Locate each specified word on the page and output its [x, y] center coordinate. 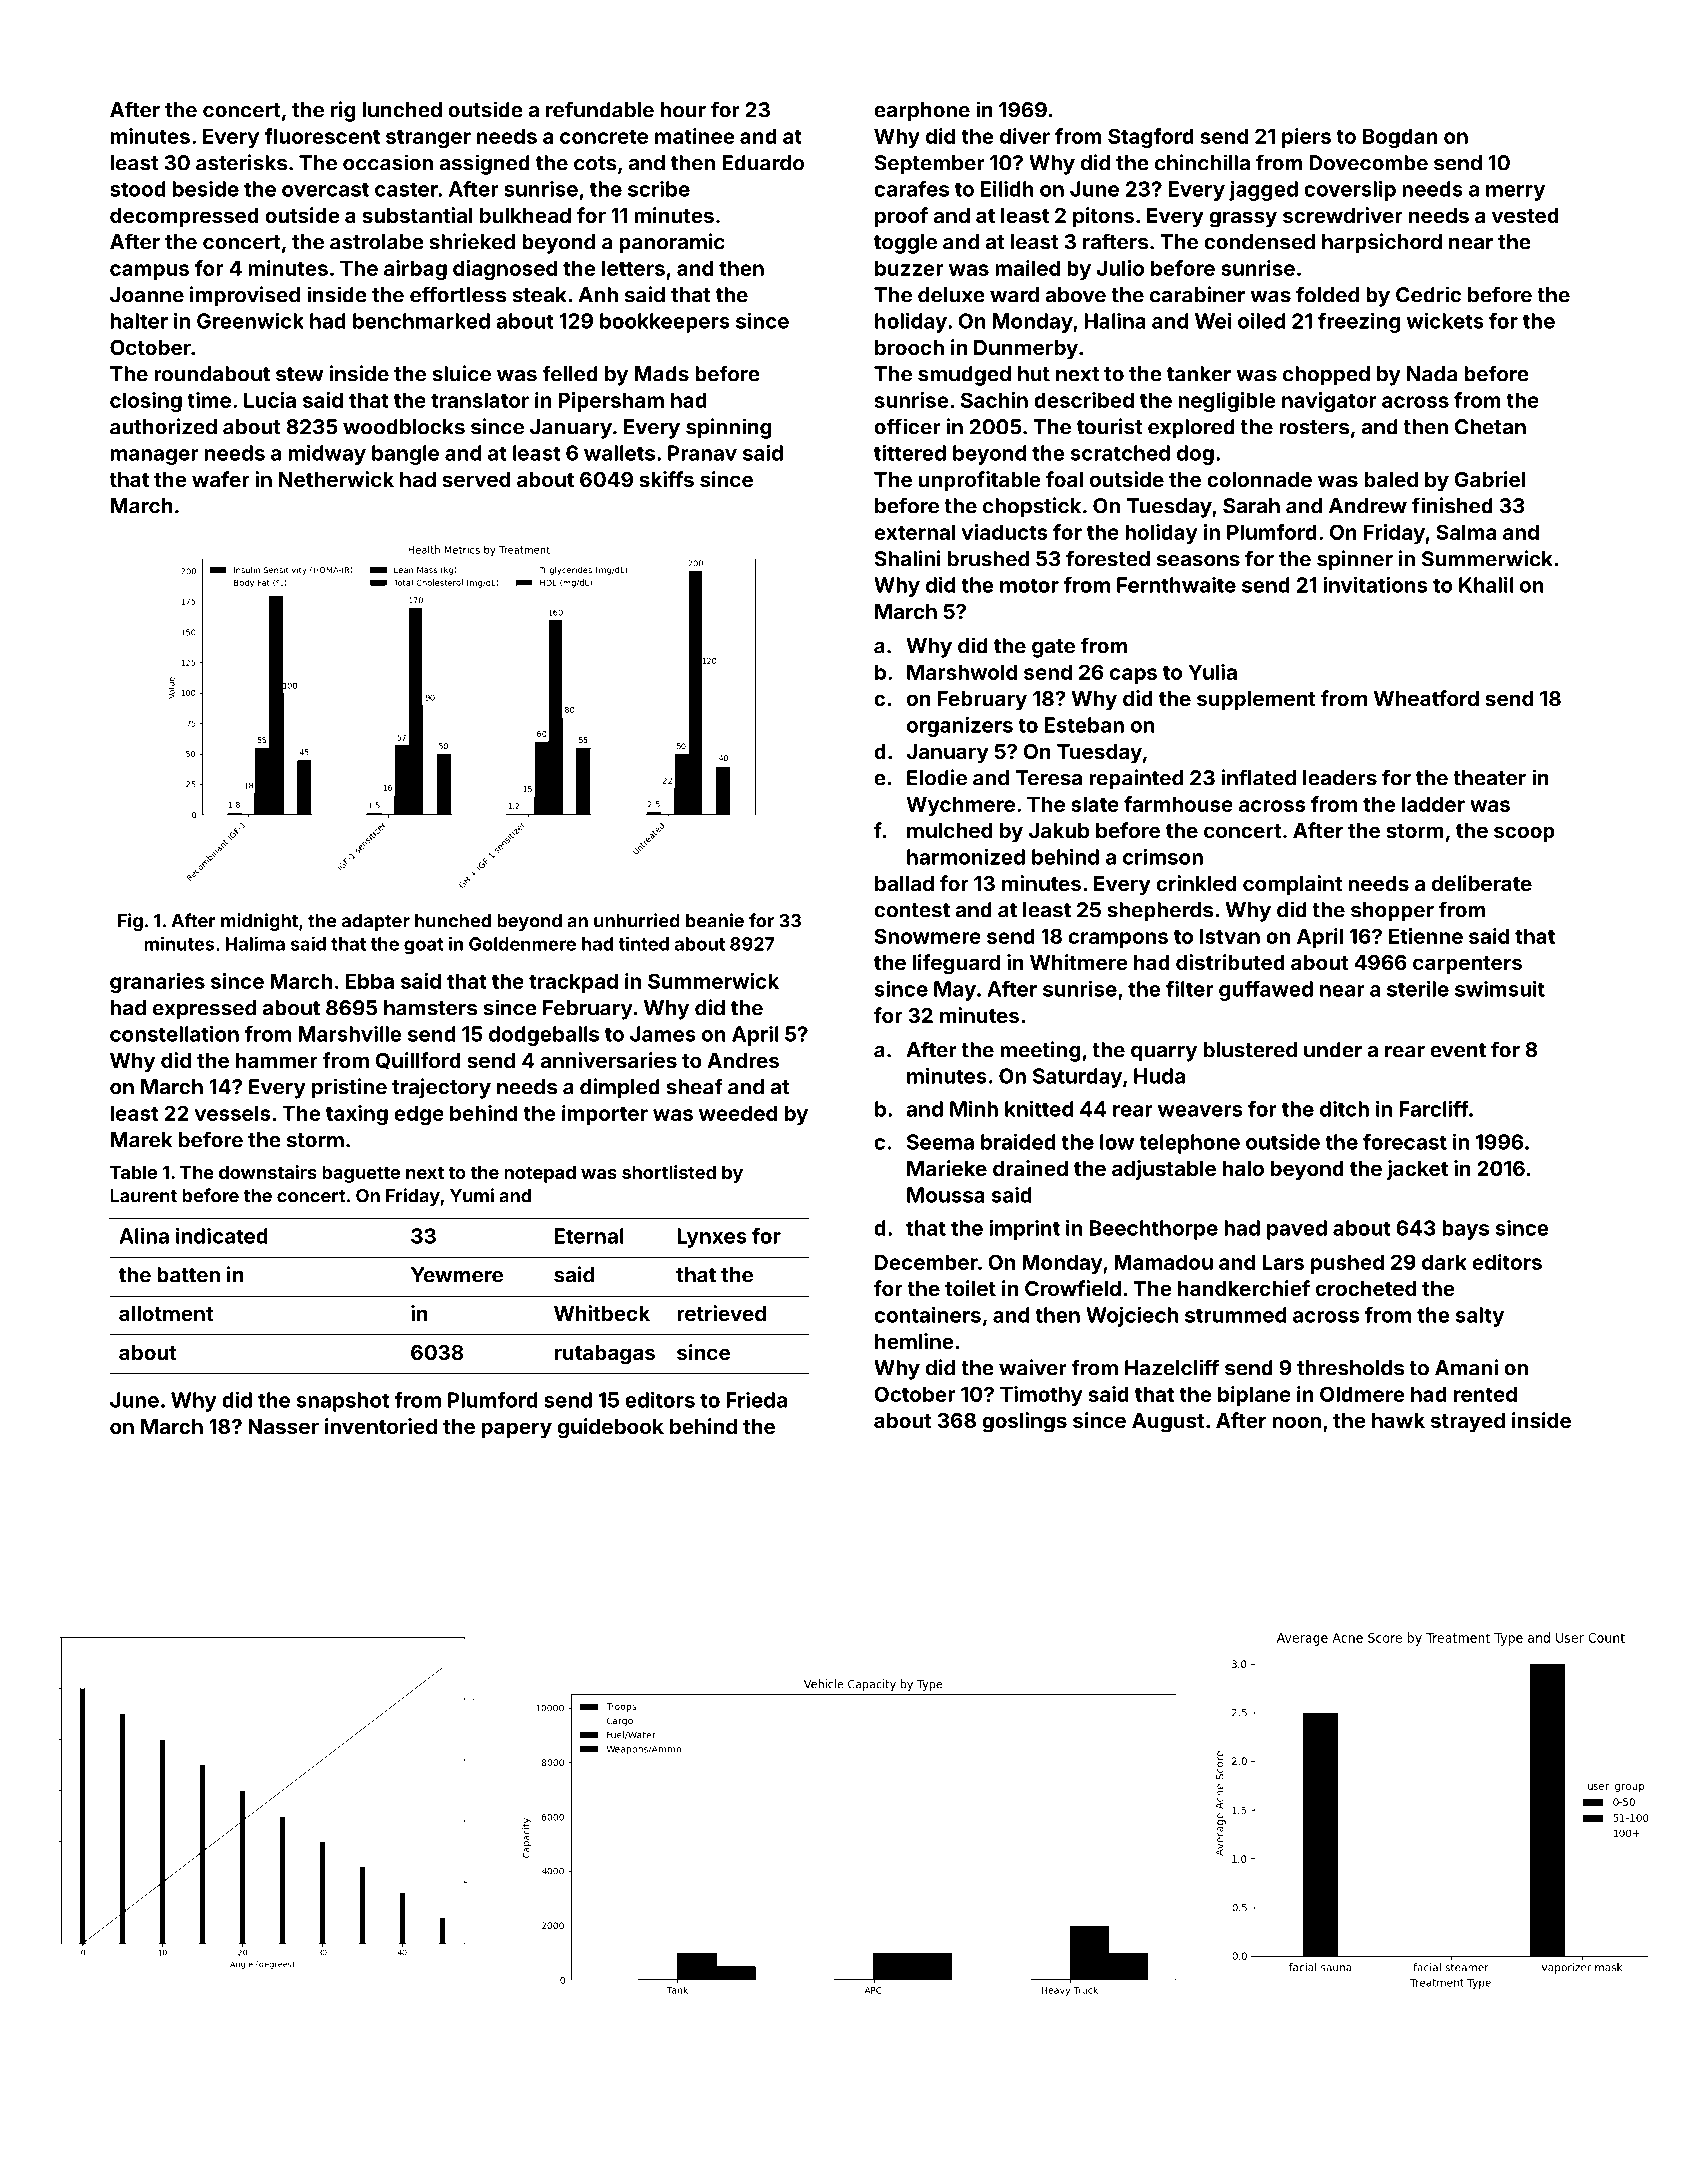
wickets [1445, 320]
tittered [910, 452]
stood [138, 189]
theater [1489, 778]
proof [901, 217]
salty [1480, 1317]
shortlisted [669, 1172]
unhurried [637, 920]
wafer [221, 479]
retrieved [721, 1313]
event [1458, 1050]
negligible [1227, 402]
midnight [259, 922]
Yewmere [457, 1275]
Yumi [472, 1195]
